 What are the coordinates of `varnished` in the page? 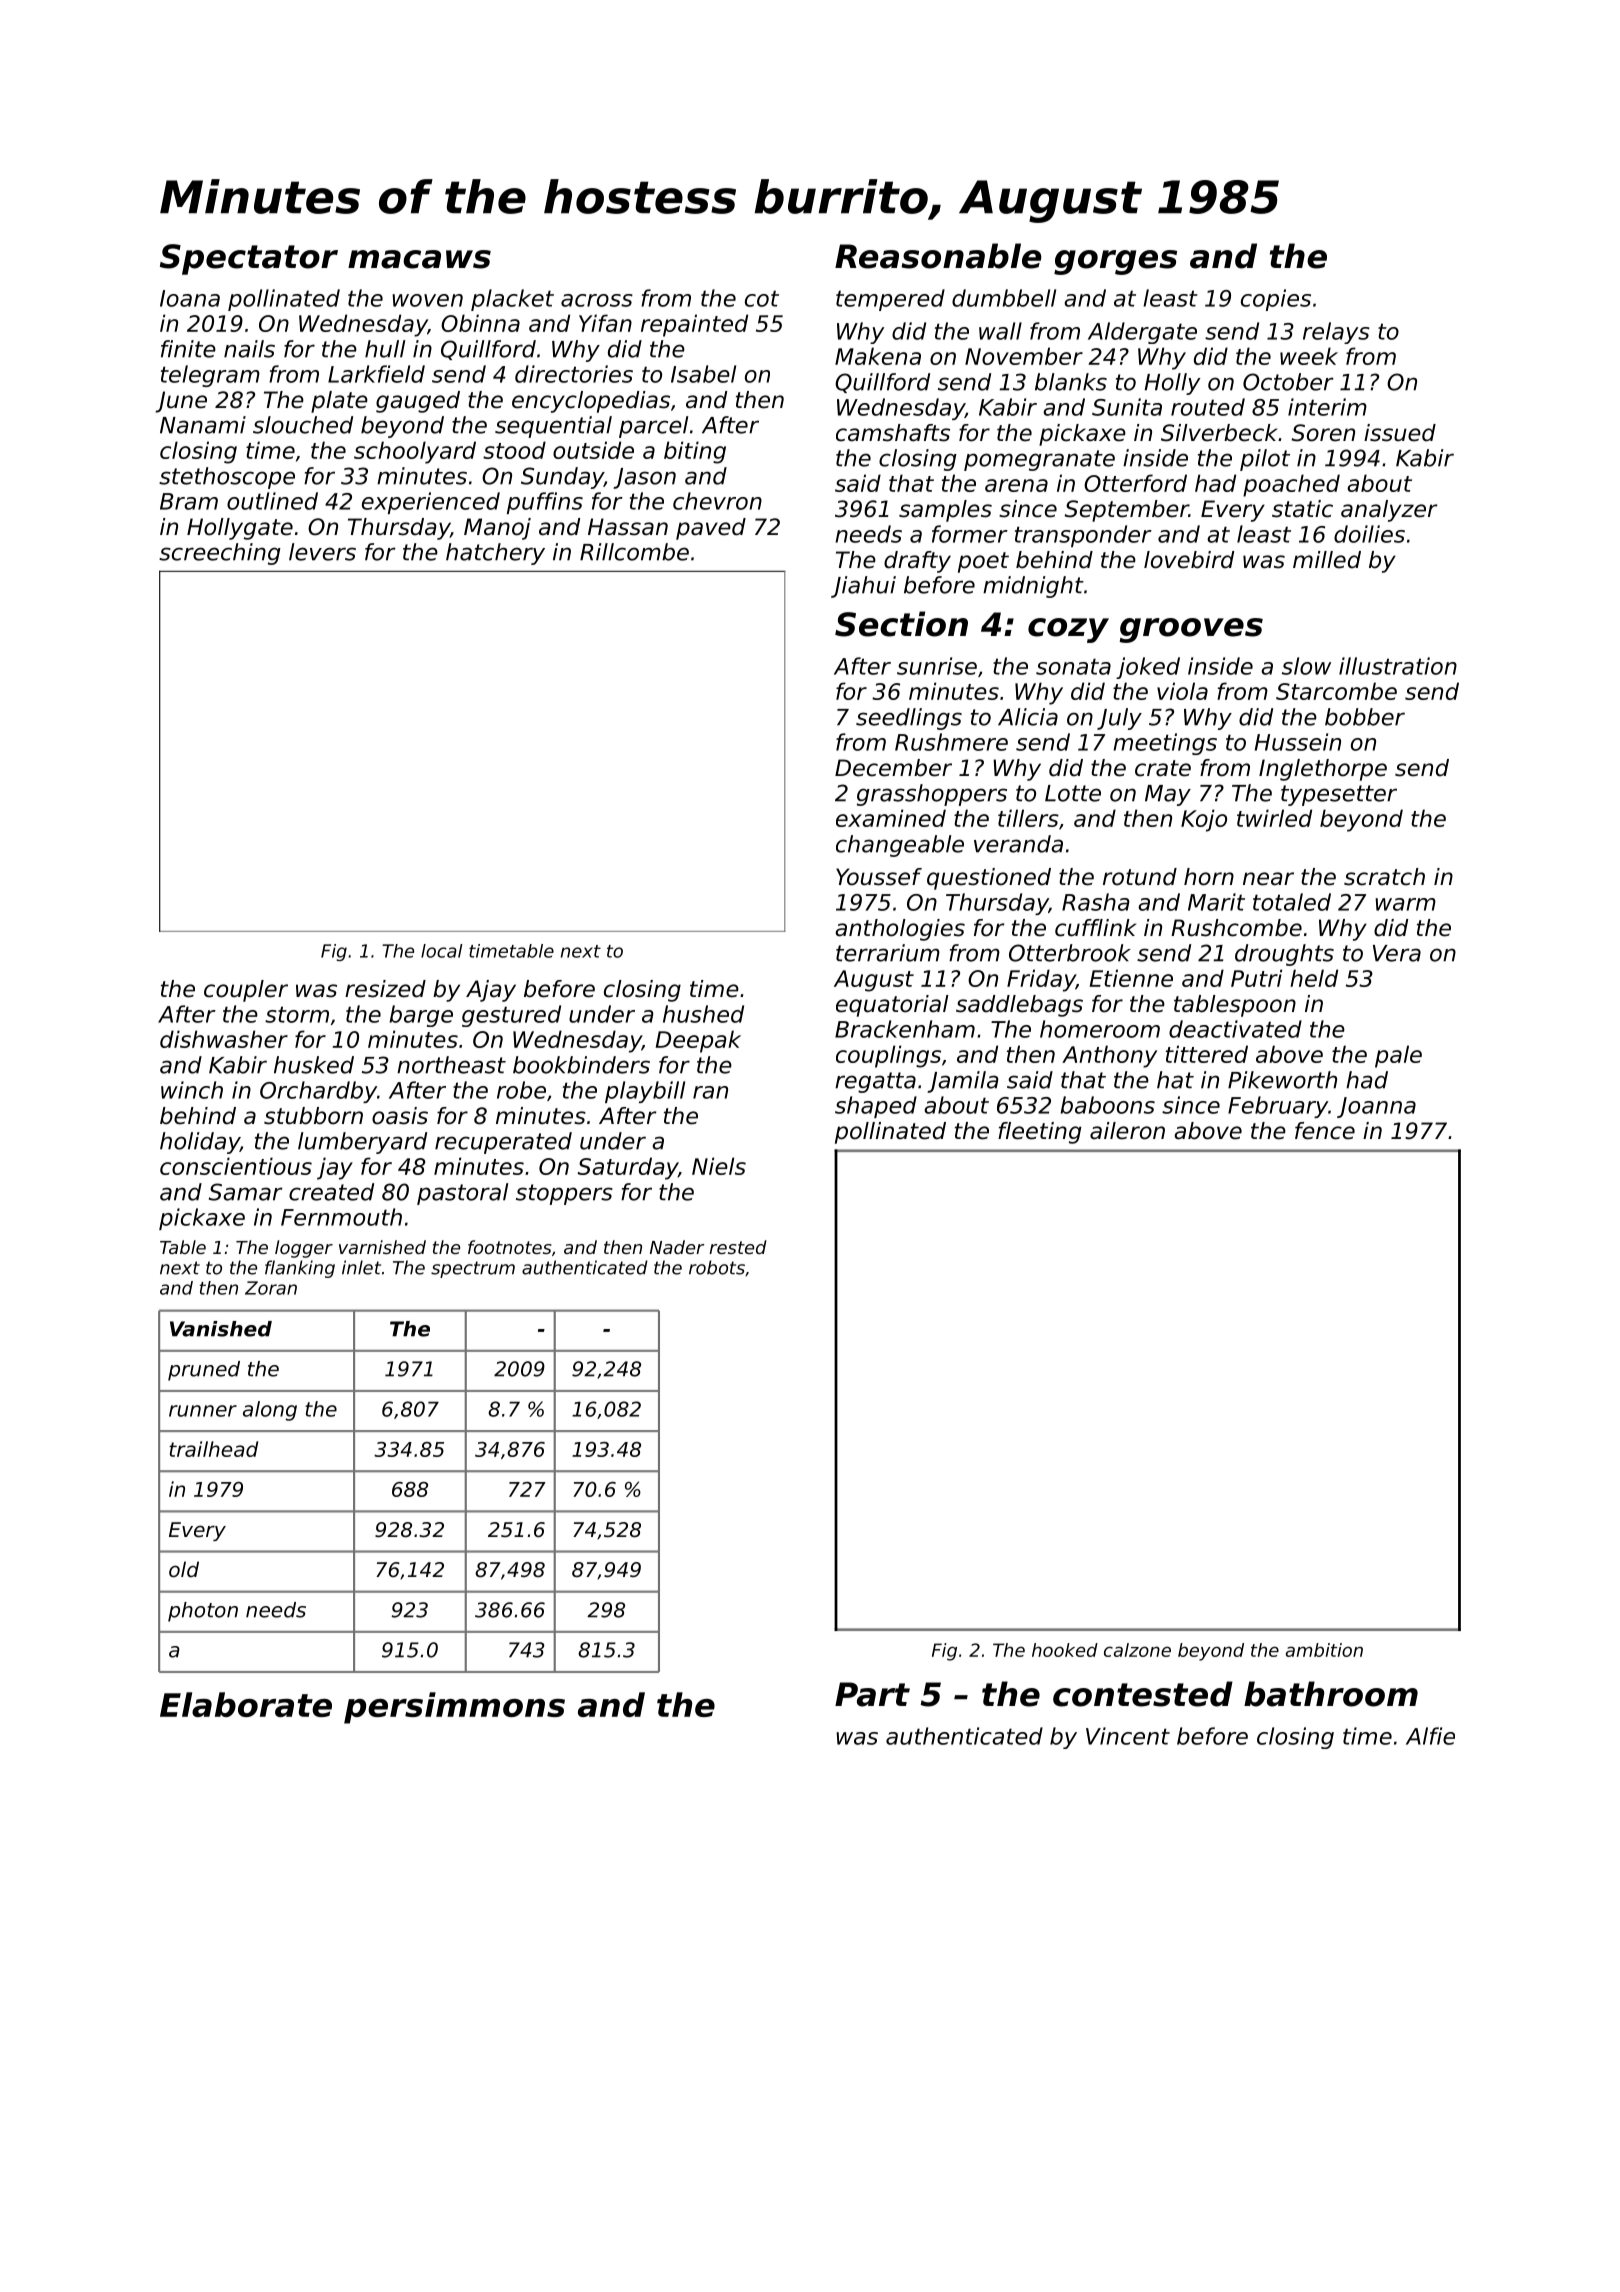 It's located at (382, 1247).
